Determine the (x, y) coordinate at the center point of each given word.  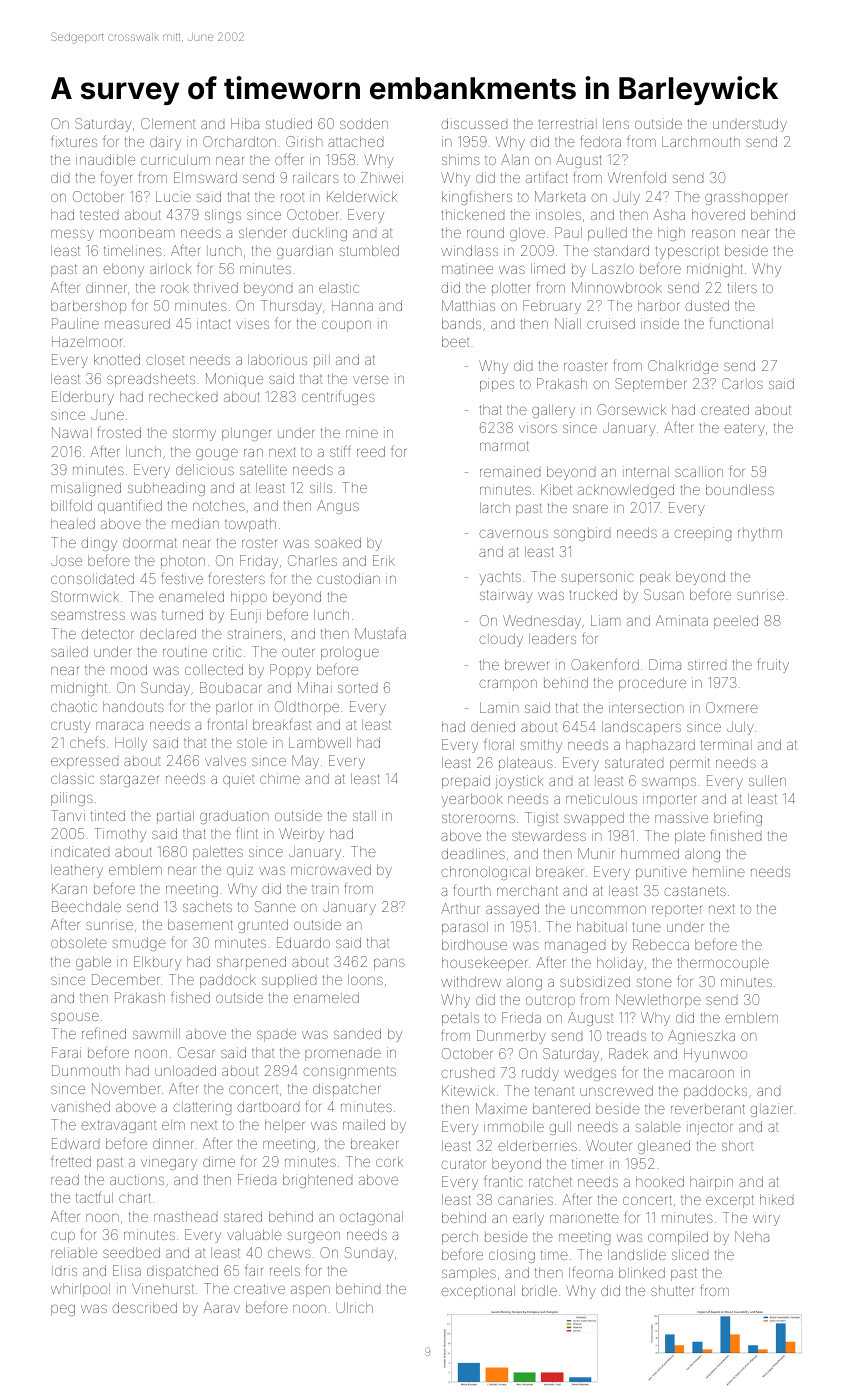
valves (225, 760)
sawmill (156, 1033)
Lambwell (320, 742)
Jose (66, 562)
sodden (364, 123)
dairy (165, 143)
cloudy (501, 640)
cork (389, 1161)
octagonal (371, 1218)
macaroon (701, 1073)
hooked (660, 1181)
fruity (773, 665)
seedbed (131, 1252)
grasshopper (746, 198)
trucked (593, 594)
